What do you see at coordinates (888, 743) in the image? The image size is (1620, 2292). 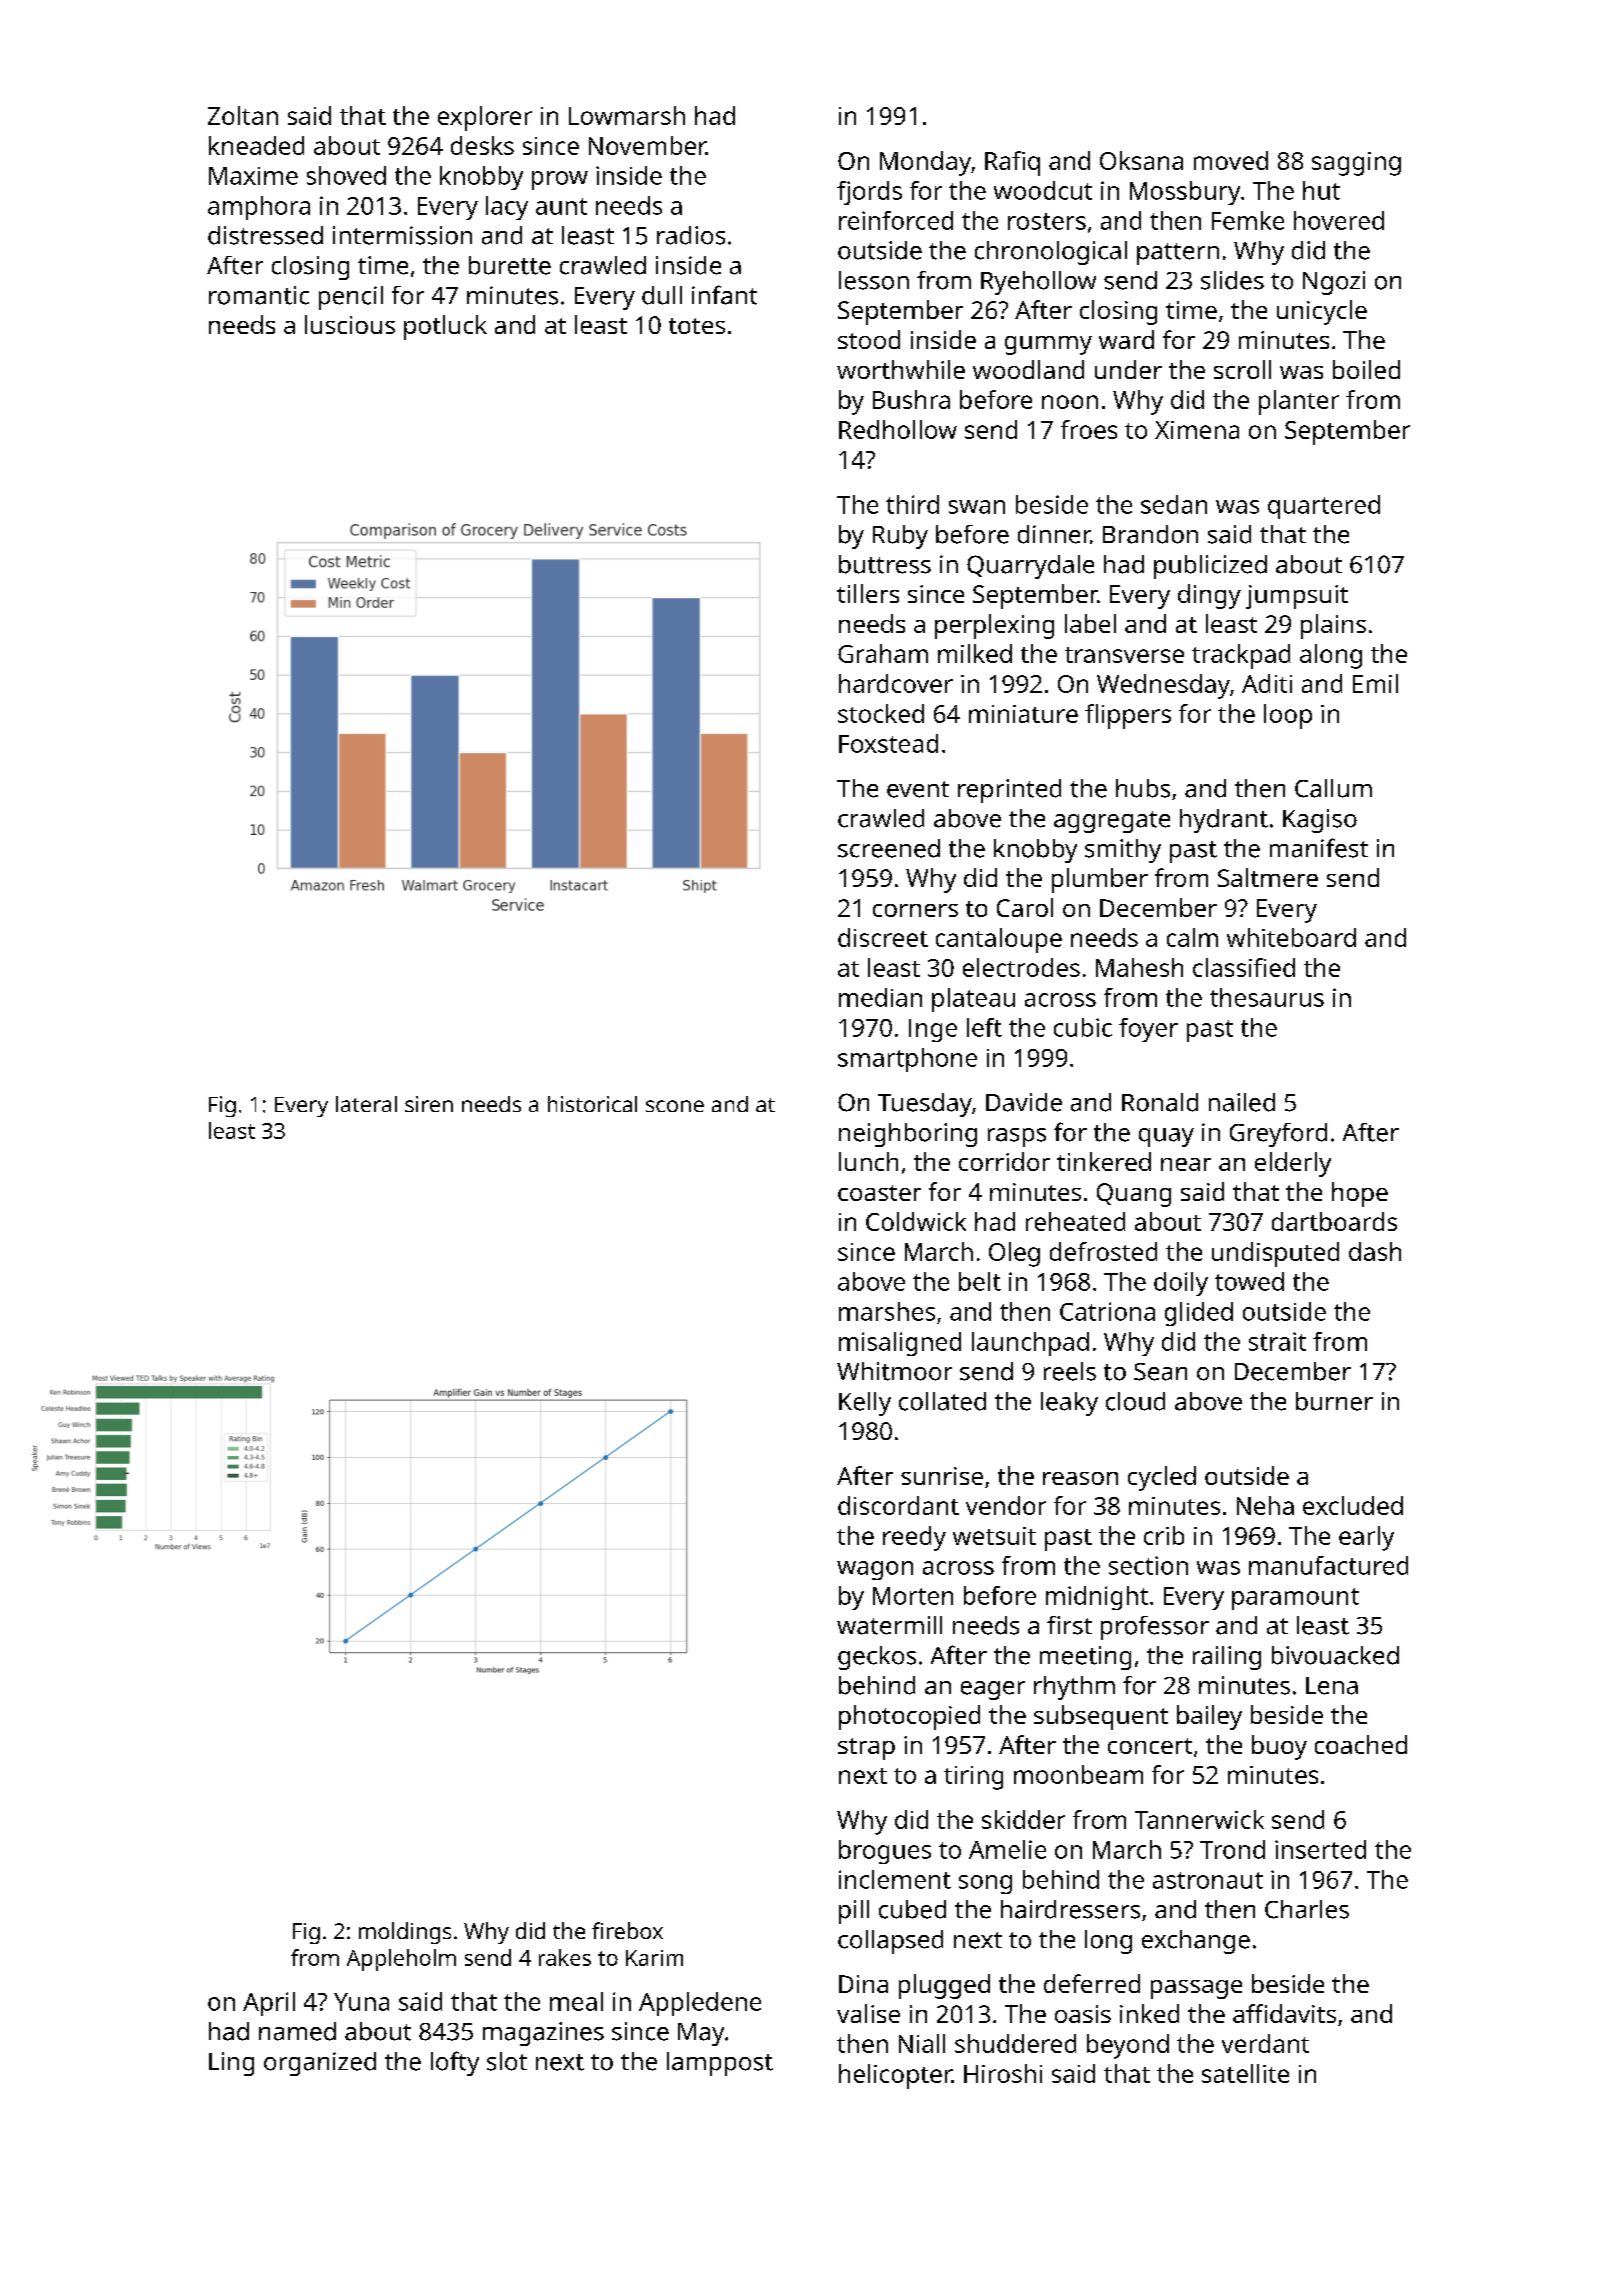 I see `Foxstead` at bounding box center [888, 743].
